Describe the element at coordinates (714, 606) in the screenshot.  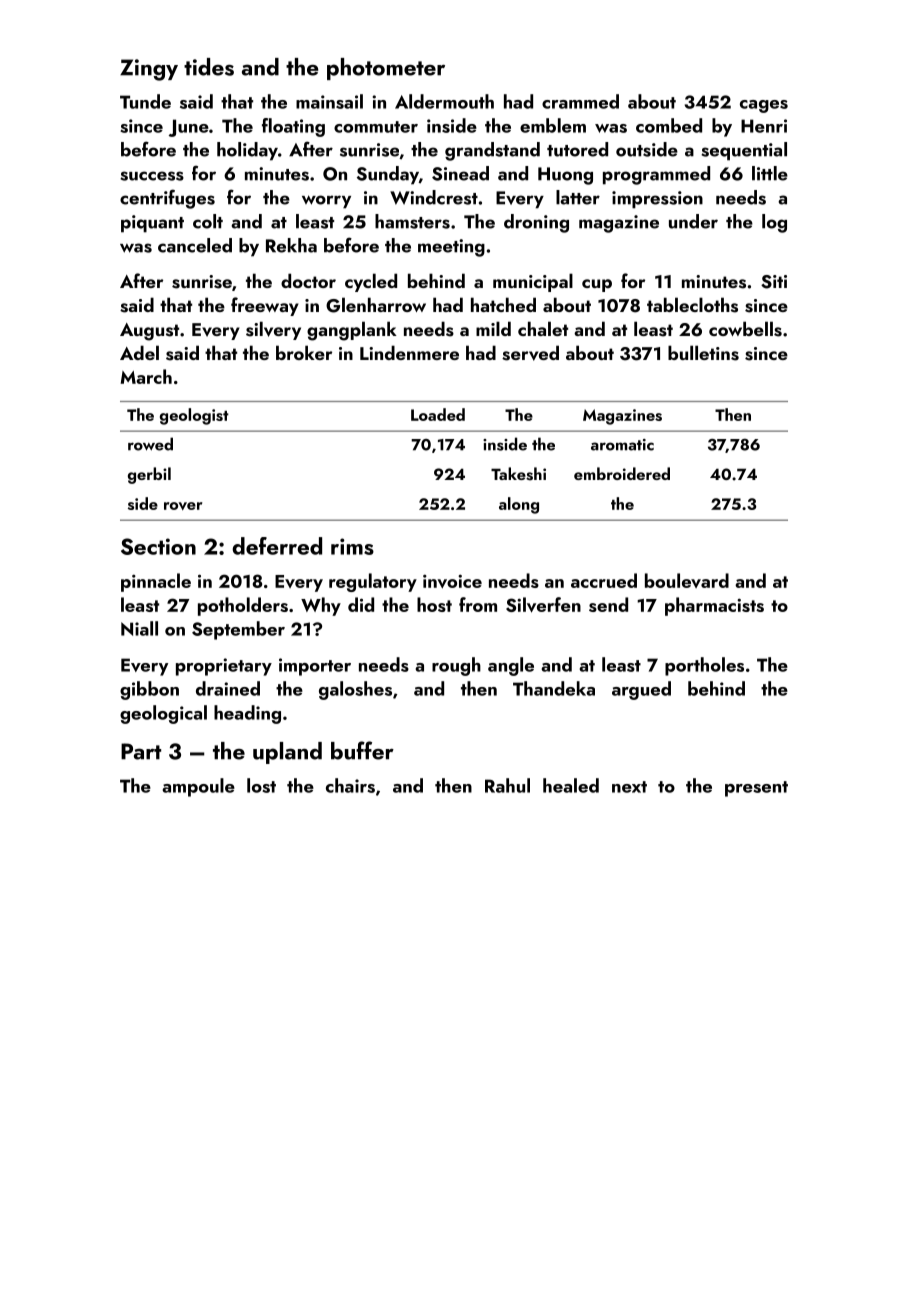
I see `pharmacists` at that location.
